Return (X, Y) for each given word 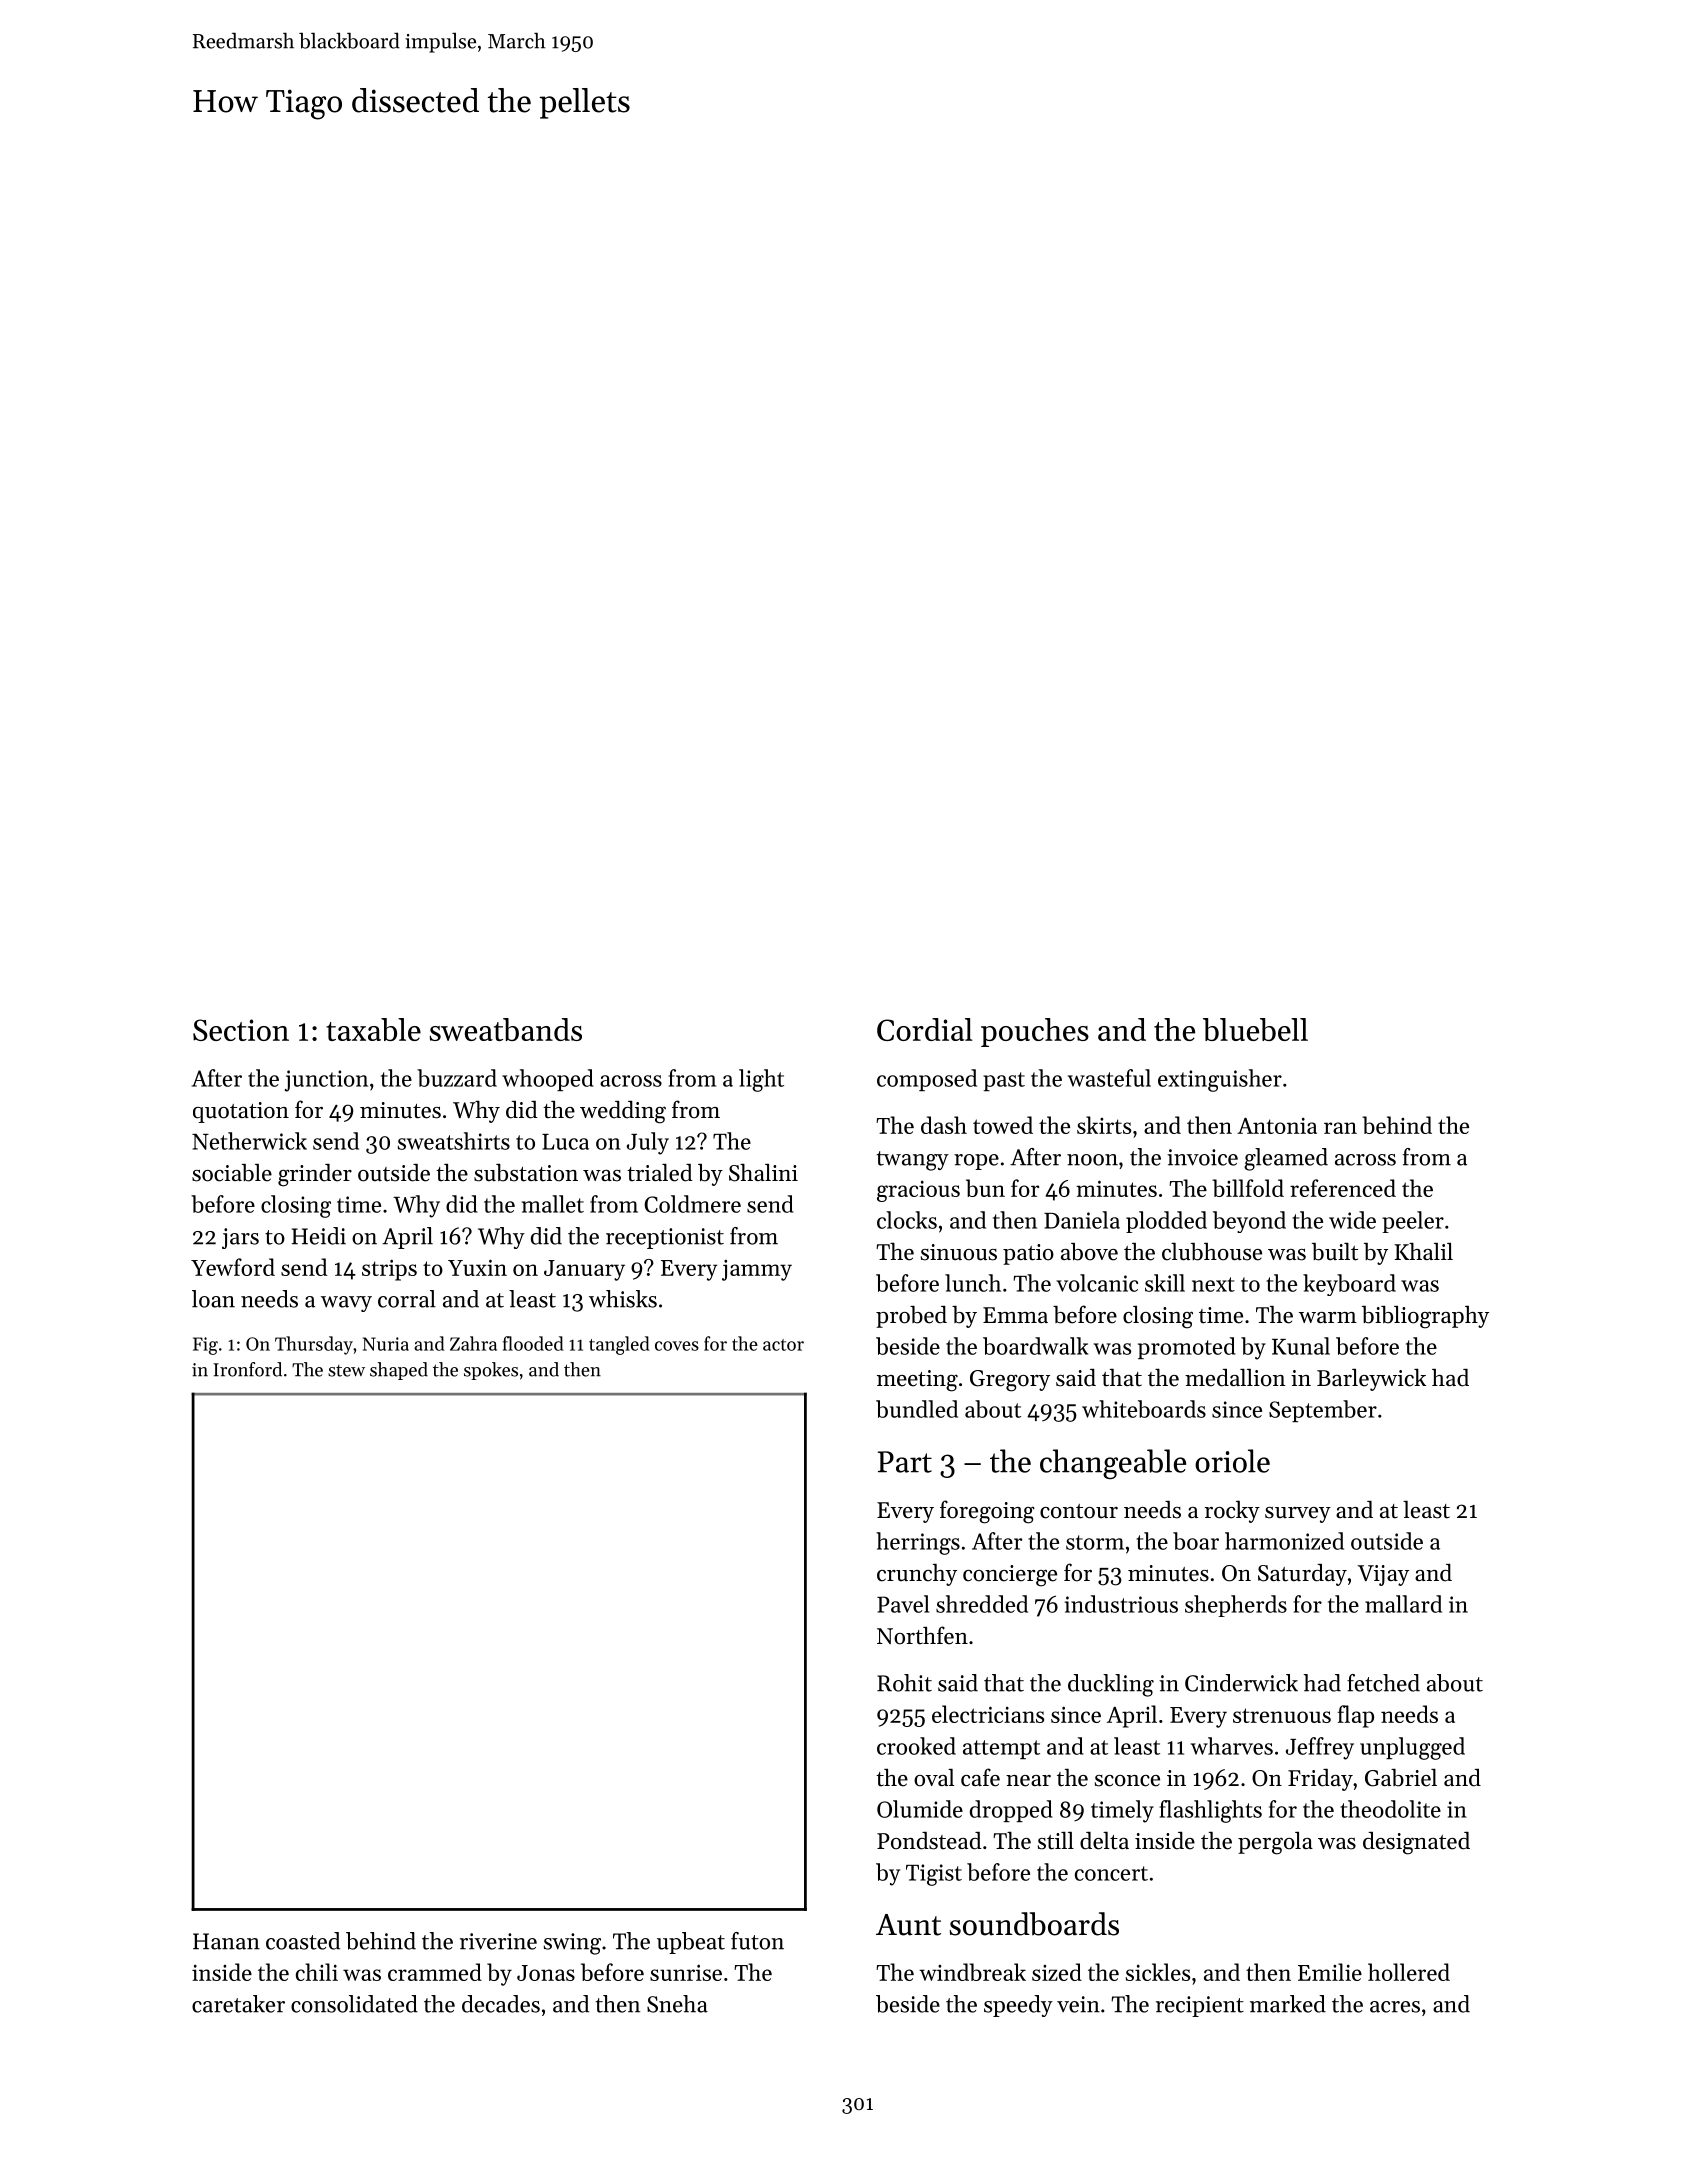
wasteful (1109, 1078)
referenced (1343, 1188)
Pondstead (929, 1841)
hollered (1409, 1972)
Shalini (763, 1172)
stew (346, 1371)
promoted (1187, 1348)
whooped (548, 1080)
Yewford (233, 1267)
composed (927, 1080)
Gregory (1010, 1381)
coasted (303, 1941)
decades (501, 2004)
